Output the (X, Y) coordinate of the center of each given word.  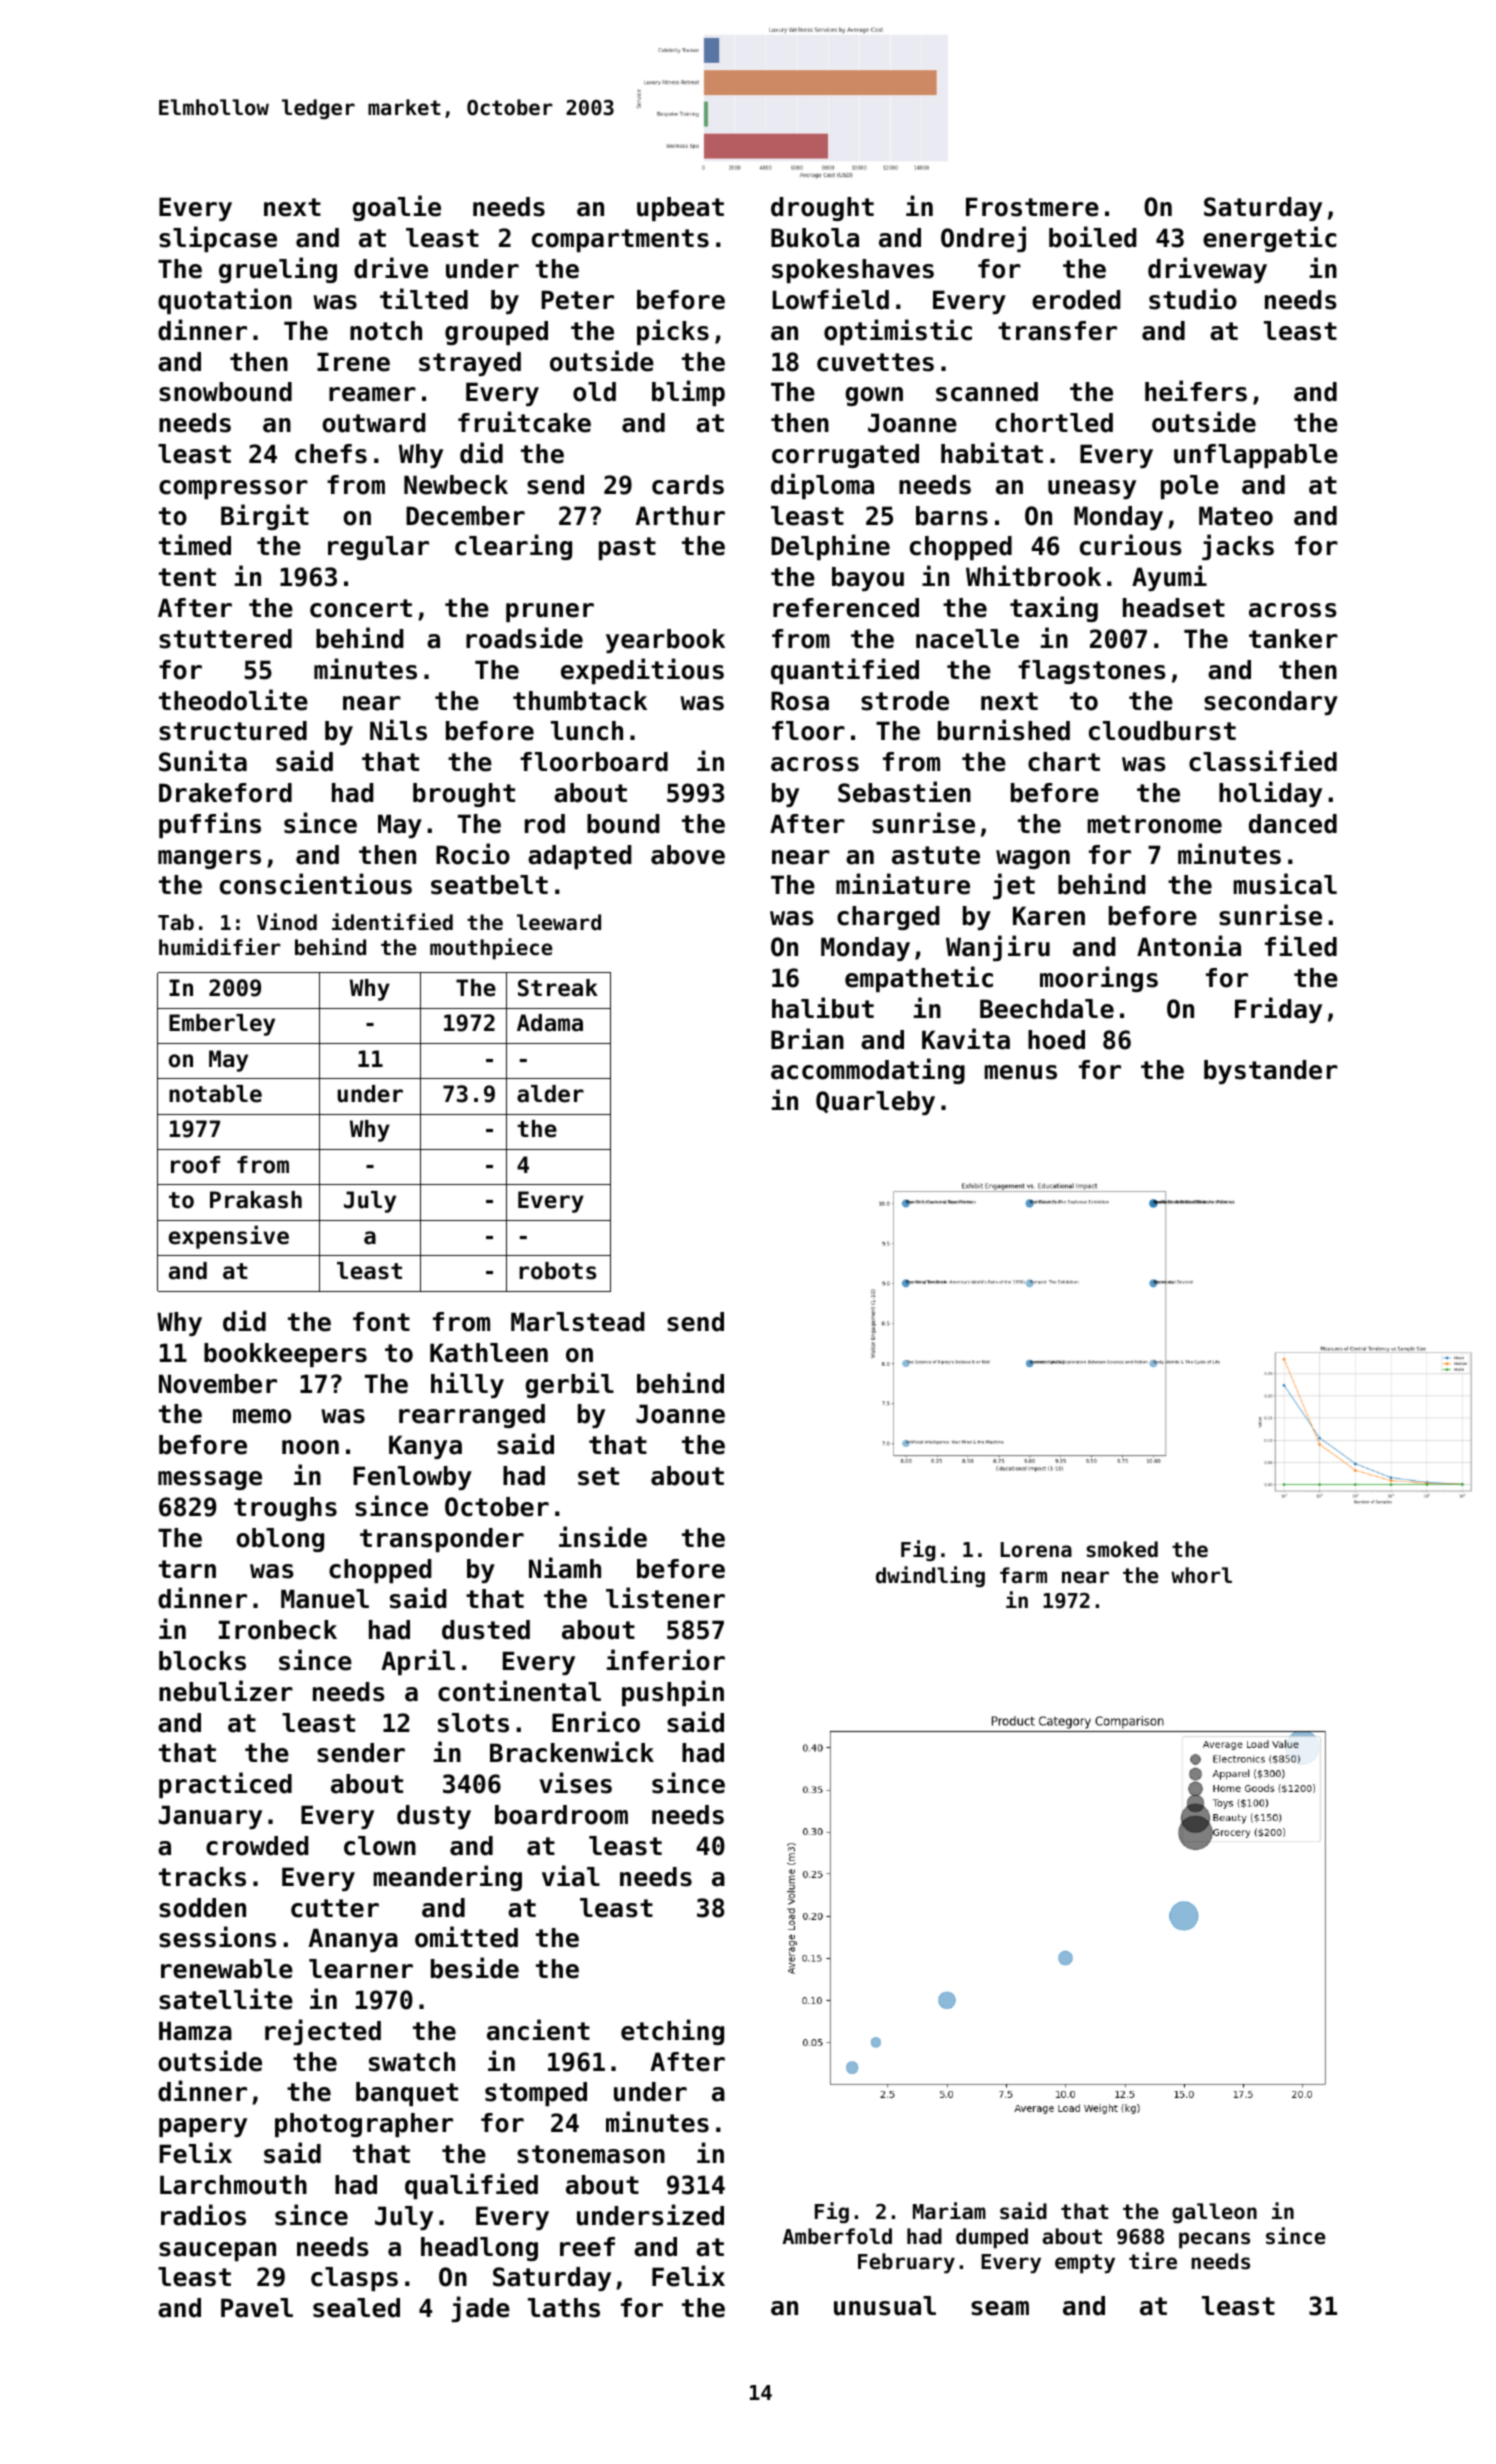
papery (203, 2127)
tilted (424, 299)
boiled (1093, 237)
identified (392, 922)
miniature (903, 884)
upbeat (680, 209)
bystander (1271, 1072)
